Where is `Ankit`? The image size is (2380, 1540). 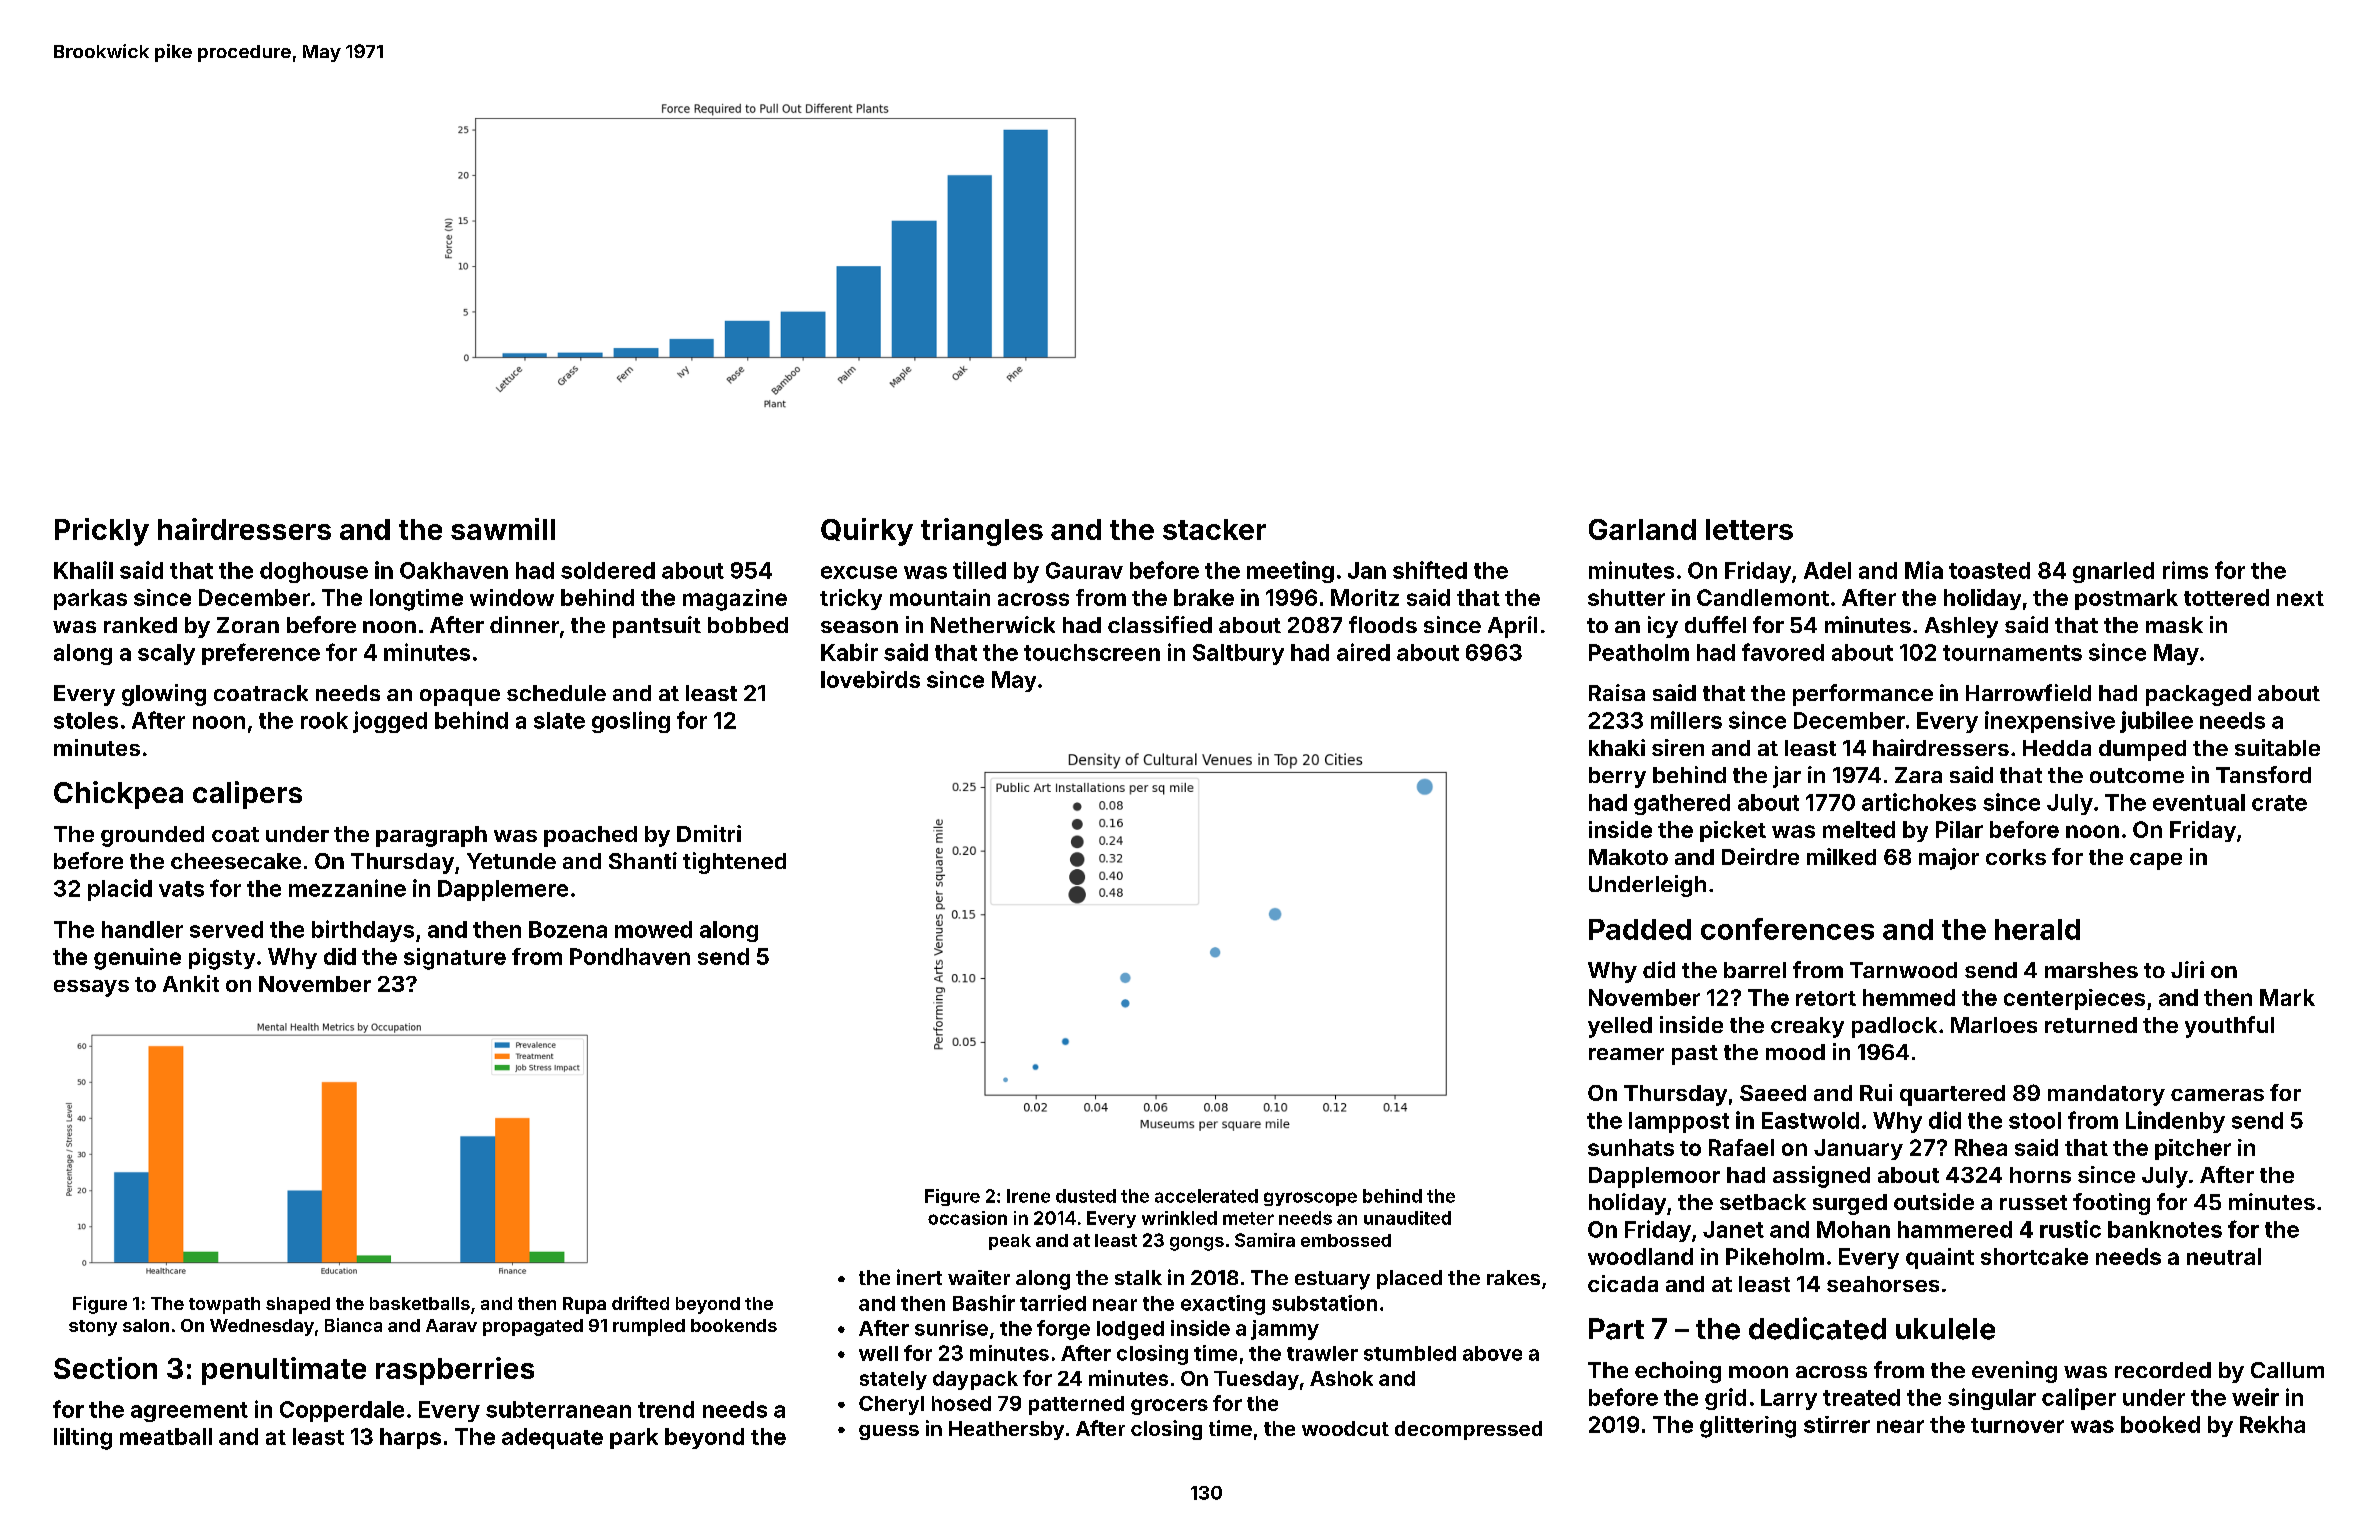
Ankit is located at coordinates (191, 983).
